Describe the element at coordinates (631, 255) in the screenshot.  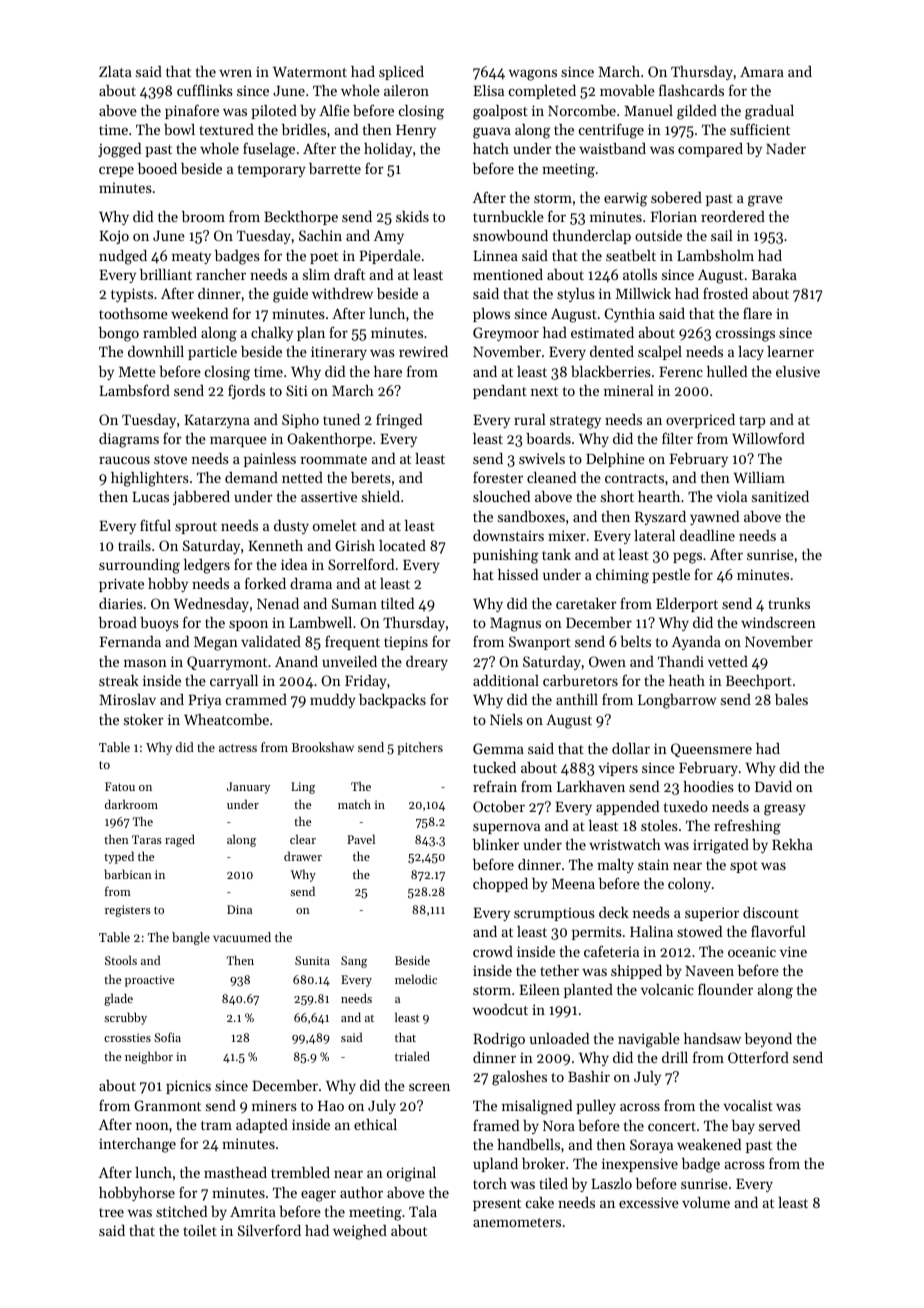
I see `seatbelt` at that location.
